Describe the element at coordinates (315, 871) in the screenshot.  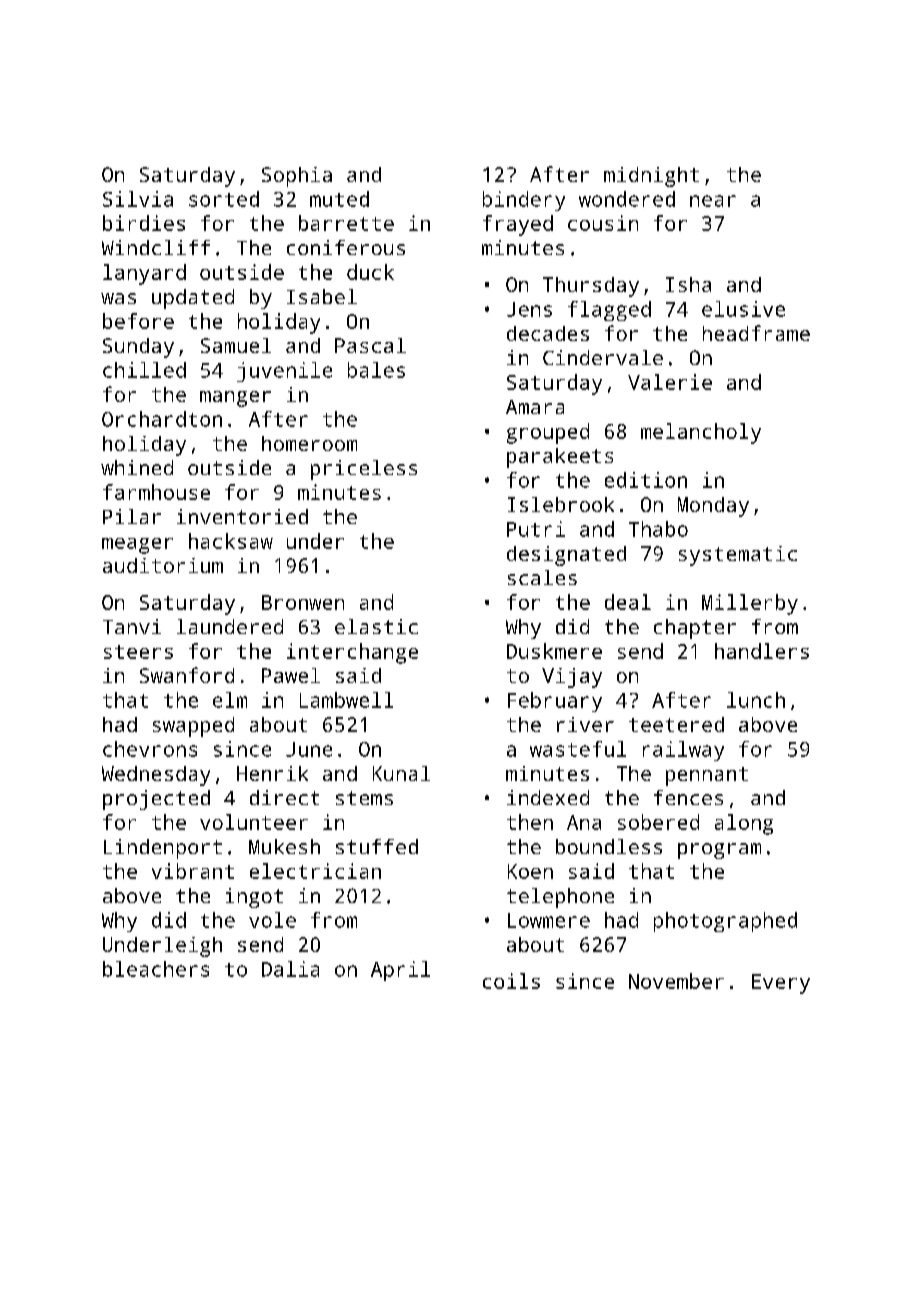
I see `electrician` at that location.
